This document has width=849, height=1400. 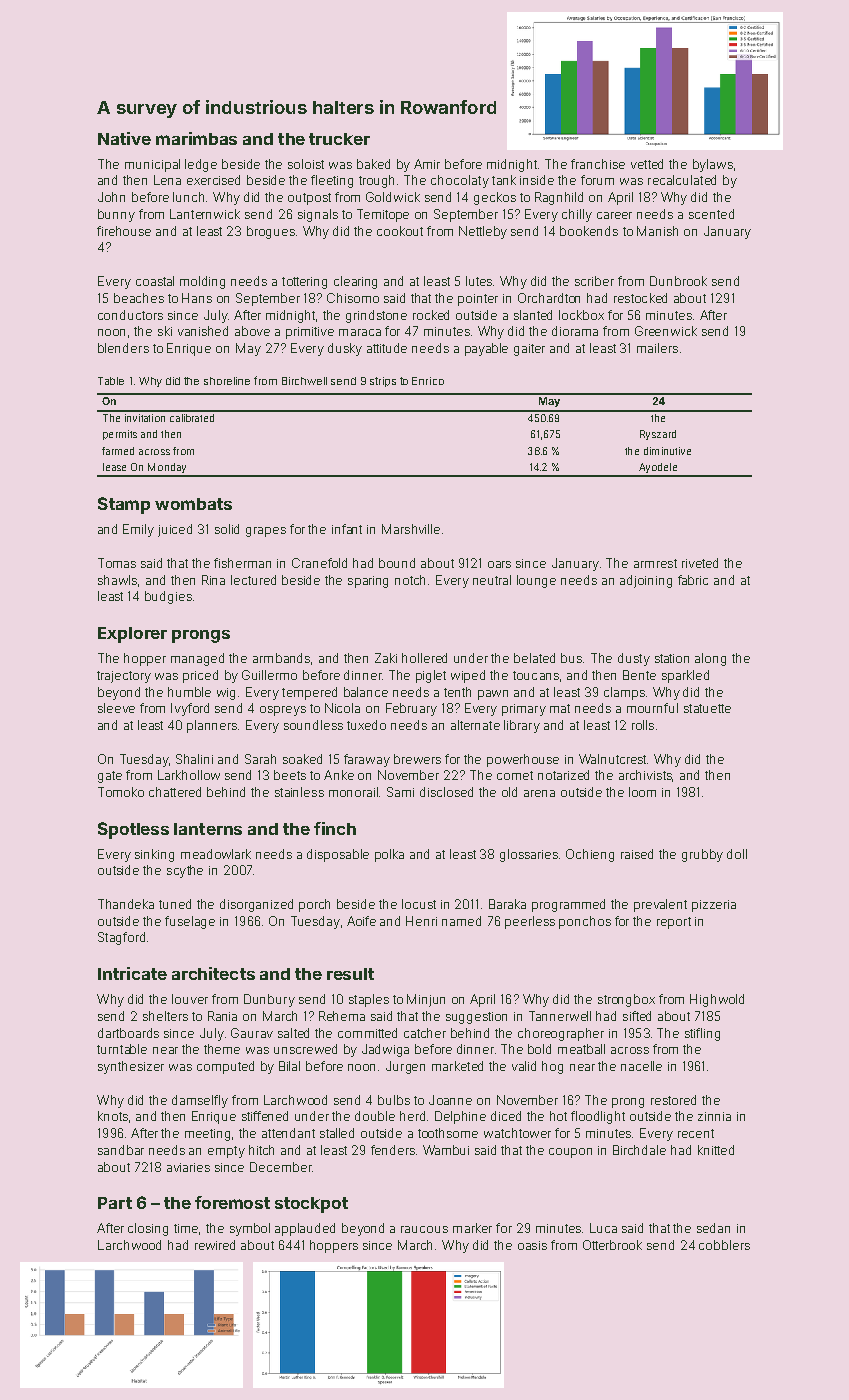 What do you see at coordinates (626, 1000) in the document?
I see `strongbox` at bounding box center [626, 1000].
